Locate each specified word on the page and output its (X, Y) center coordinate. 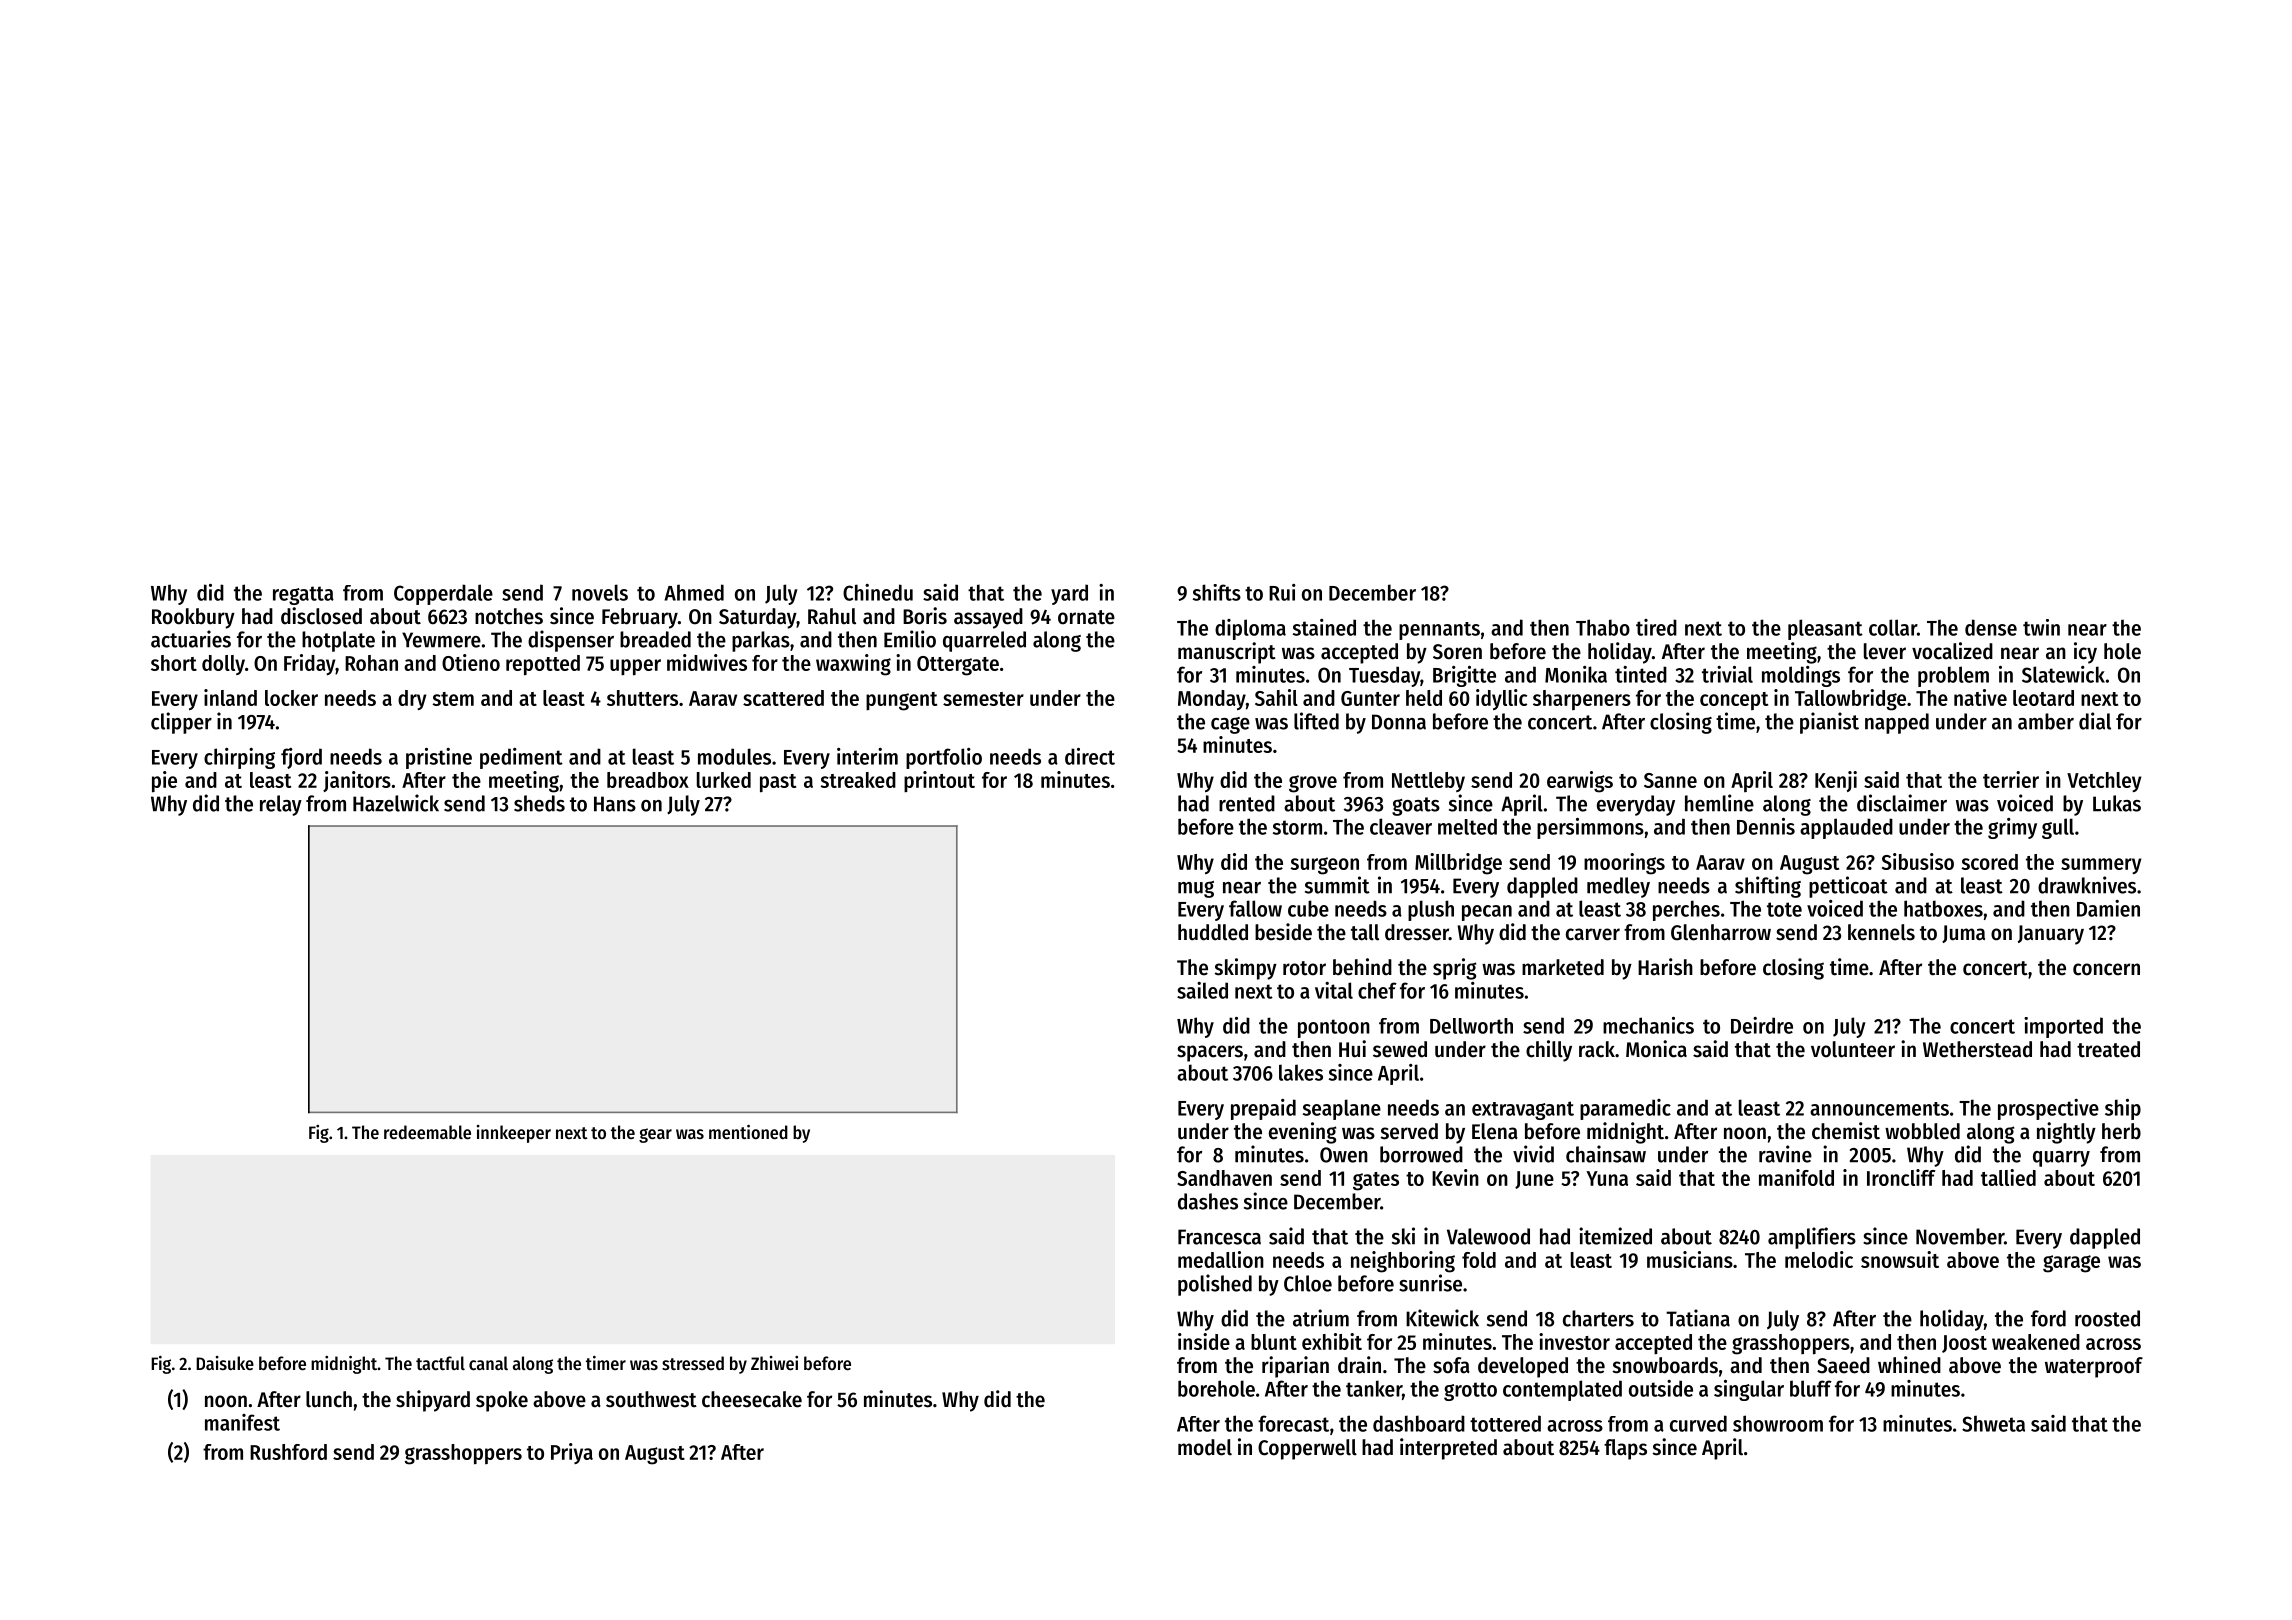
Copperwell (1307, 1449)
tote (1784, 909)
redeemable (427, 1132)
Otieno (471, 662)
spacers (1210, 1053)
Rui (1282, 592)
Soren (1457, 652)
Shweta (1993, 1423)
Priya (572, 1453)
